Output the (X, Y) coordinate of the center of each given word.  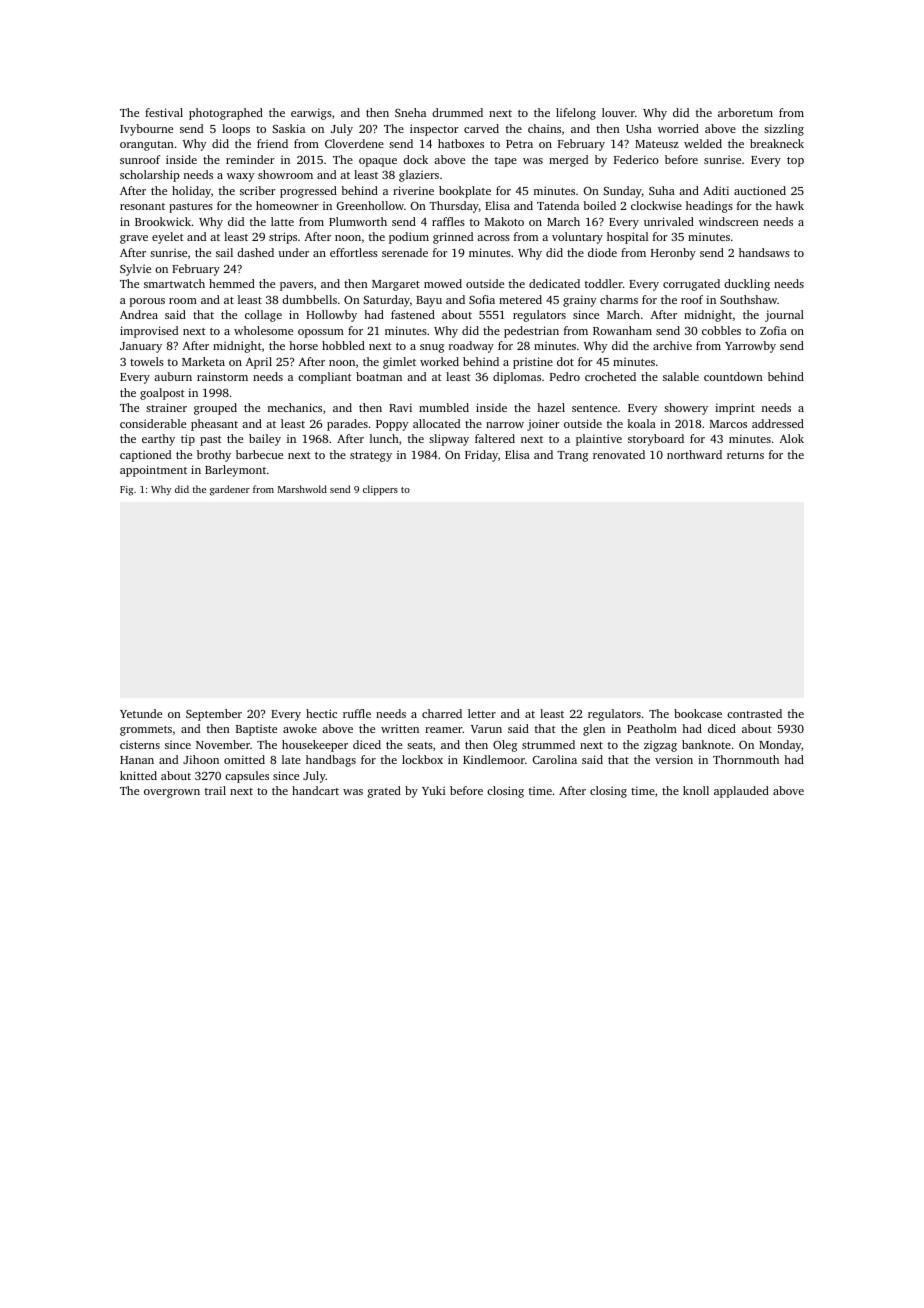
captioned (145, 456)
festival (164, 112)
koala (641, 423)
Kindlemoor (494, 759)
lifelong (576, 114)
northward (694, 454)
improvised (149, 332)
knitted (138, 775)
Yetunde (141, 713)
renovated (619, 454)
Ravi (400, 407)
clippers (380, 490)
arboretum (745, 112)
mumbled (444, 407)
